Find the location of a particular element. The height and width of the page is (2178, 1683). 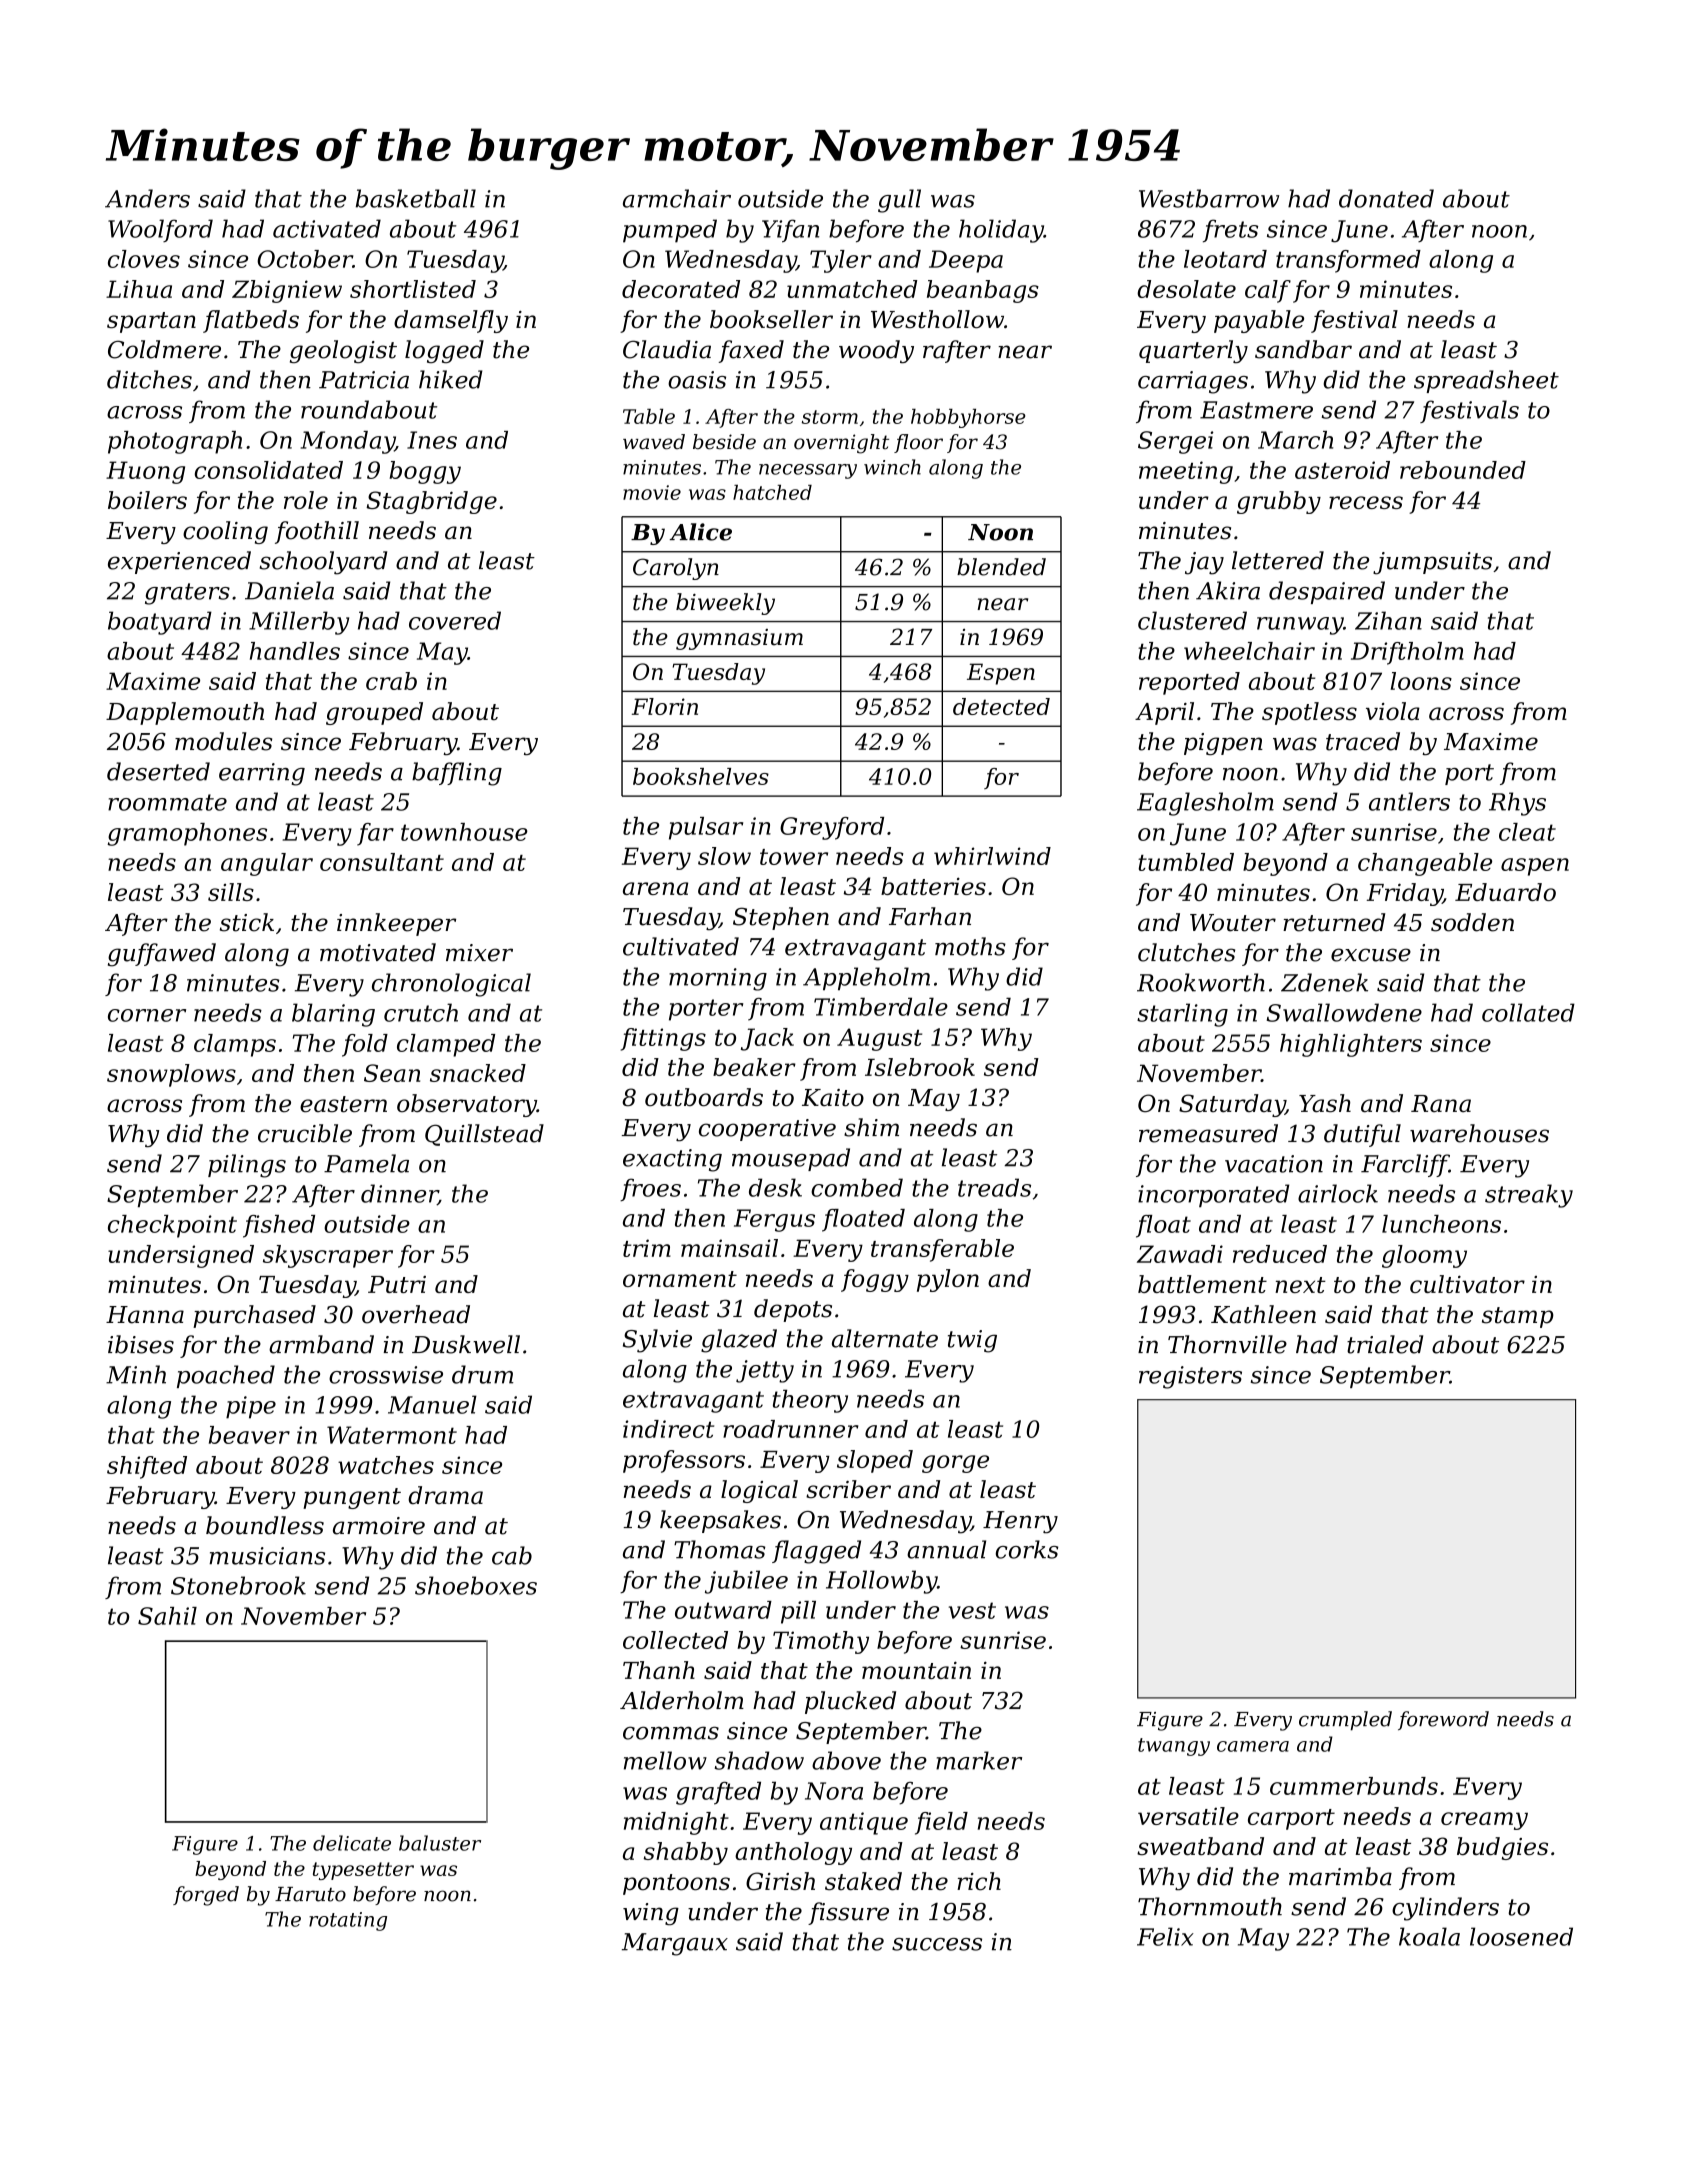

clutches is located at coordinates (1186, 952).
